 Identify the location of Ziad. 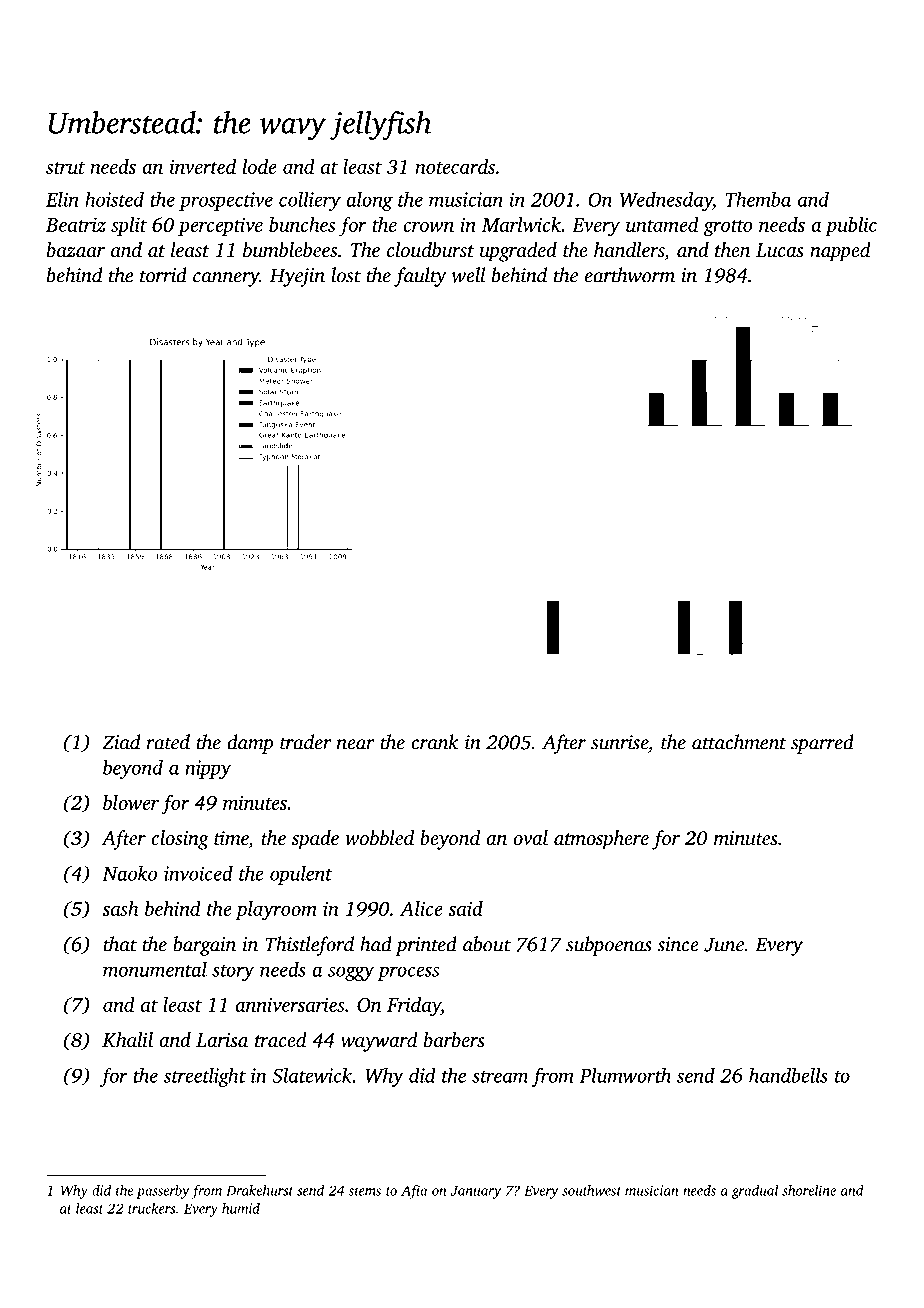
(121, 742).
